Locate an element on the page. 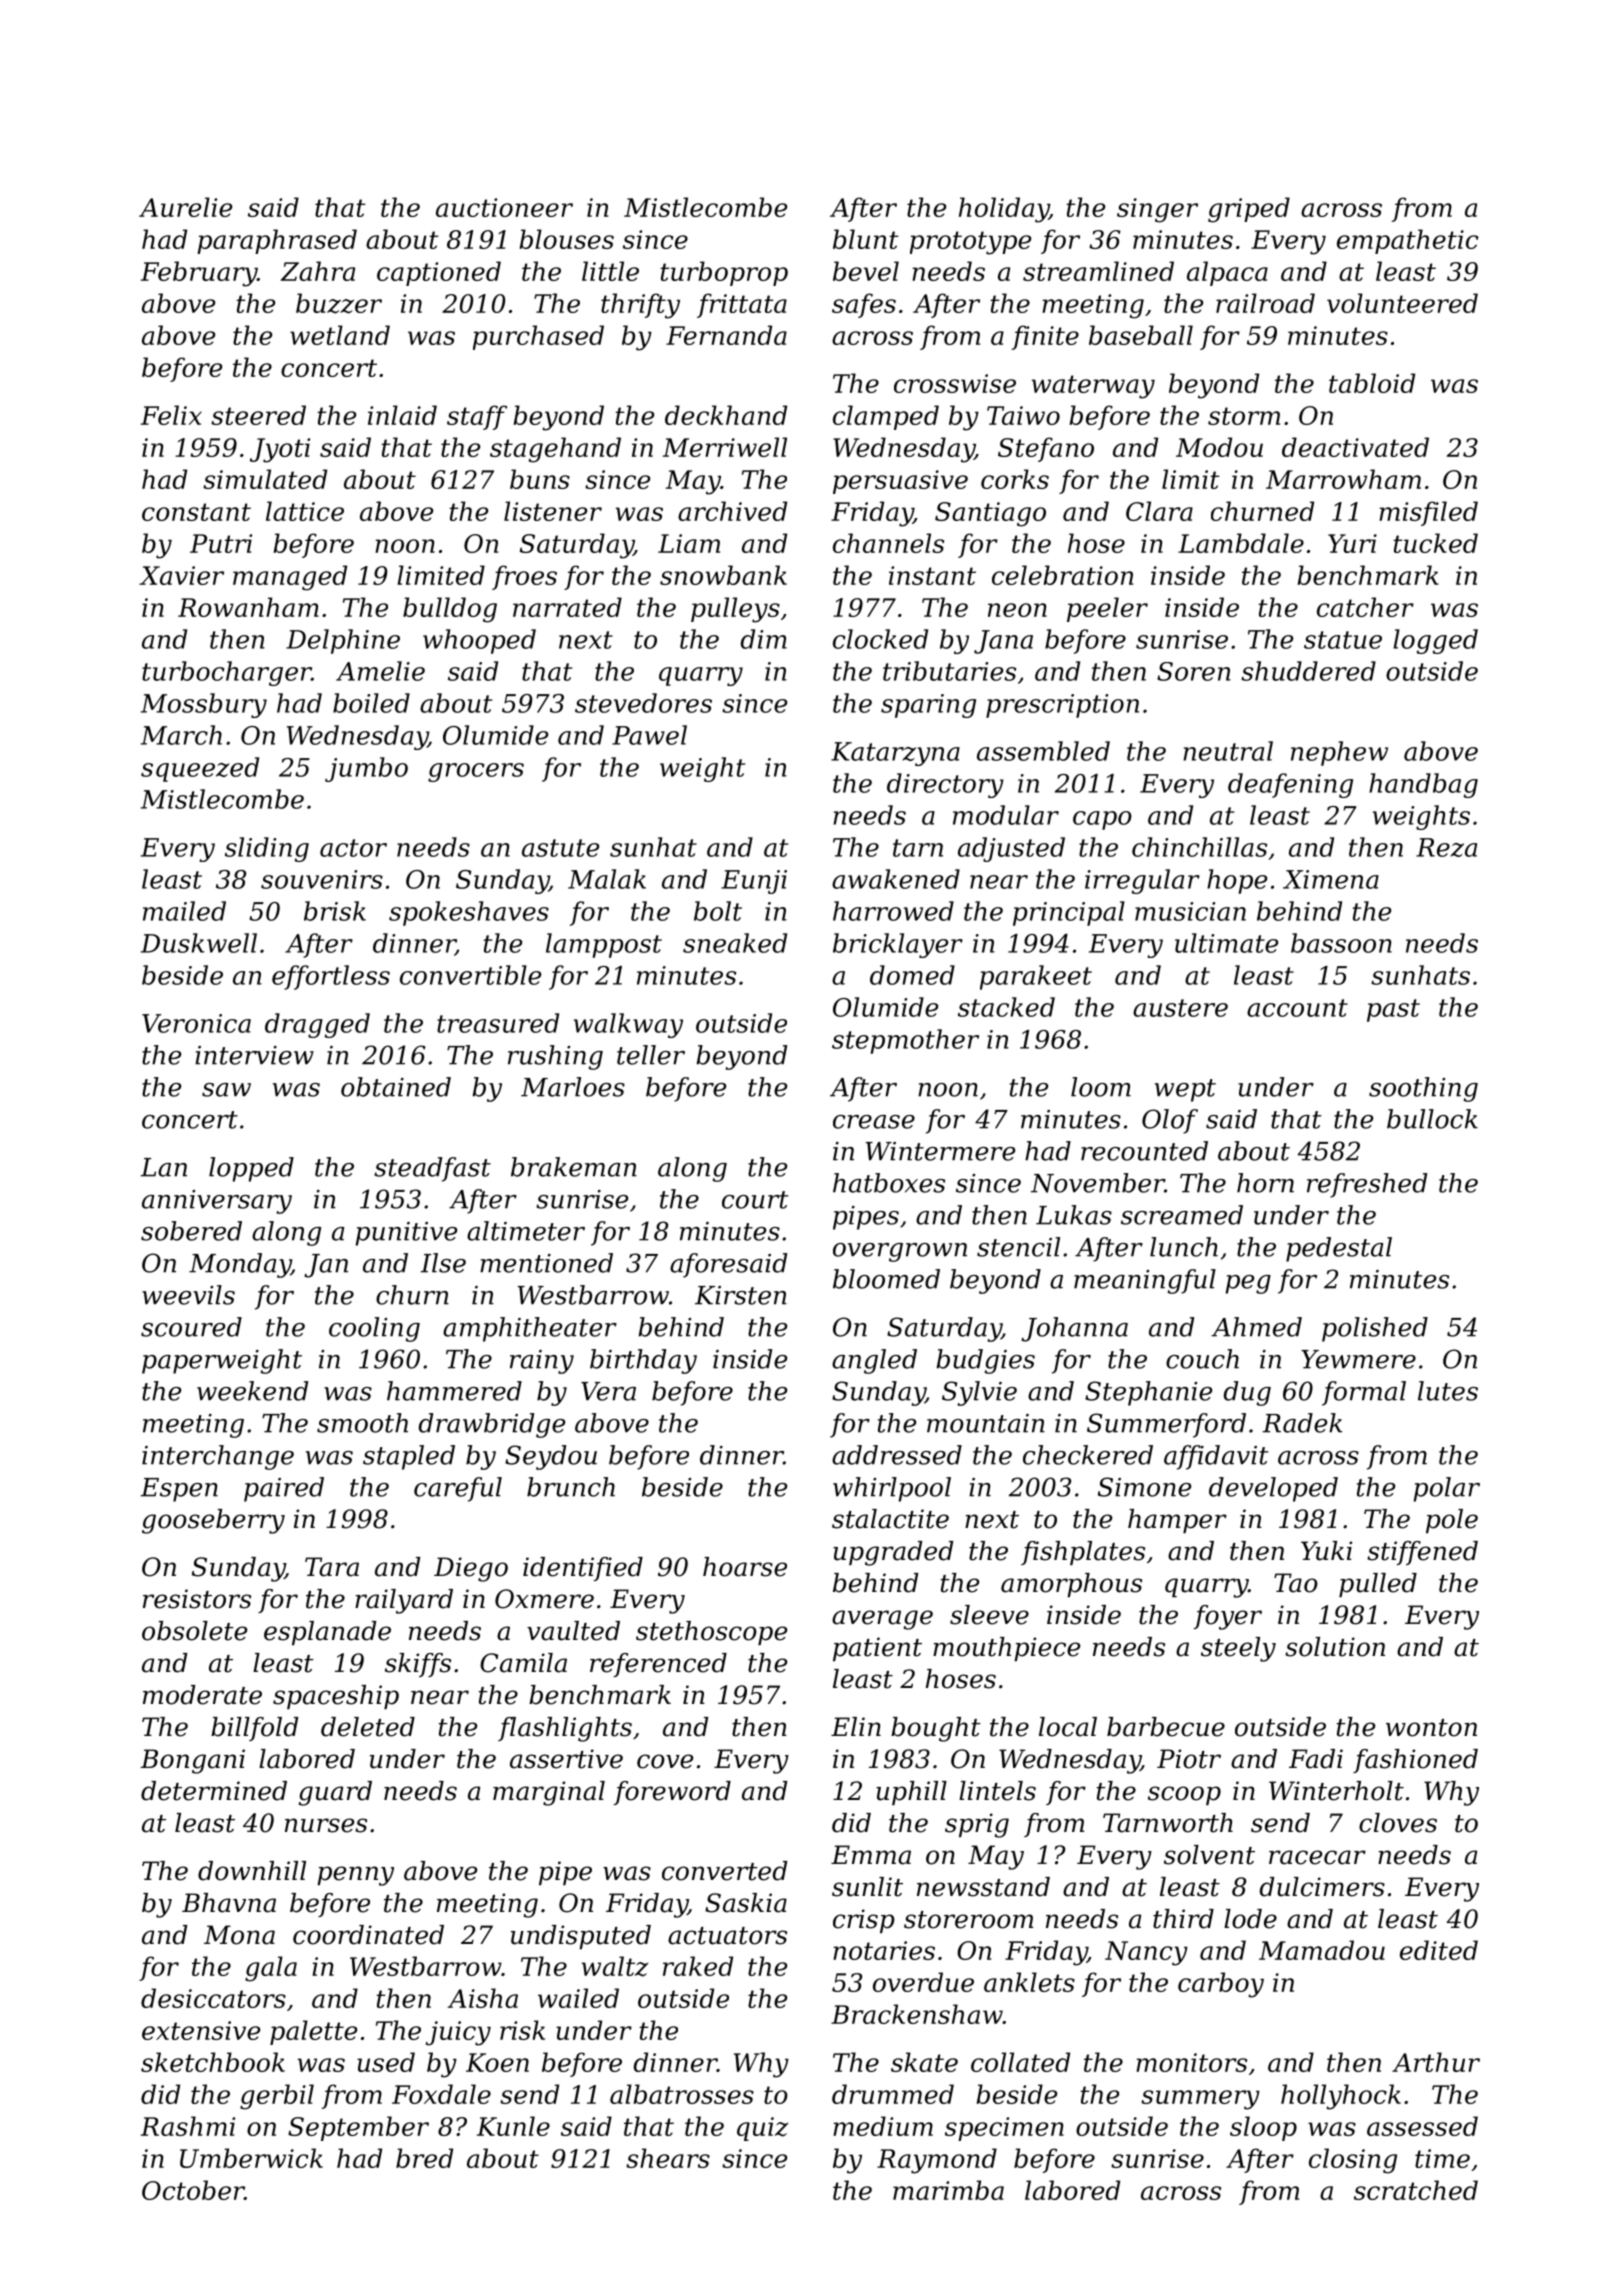 The width and height of the page is (1620, 2292). misfiled is located at coordinates (1428, 513).
